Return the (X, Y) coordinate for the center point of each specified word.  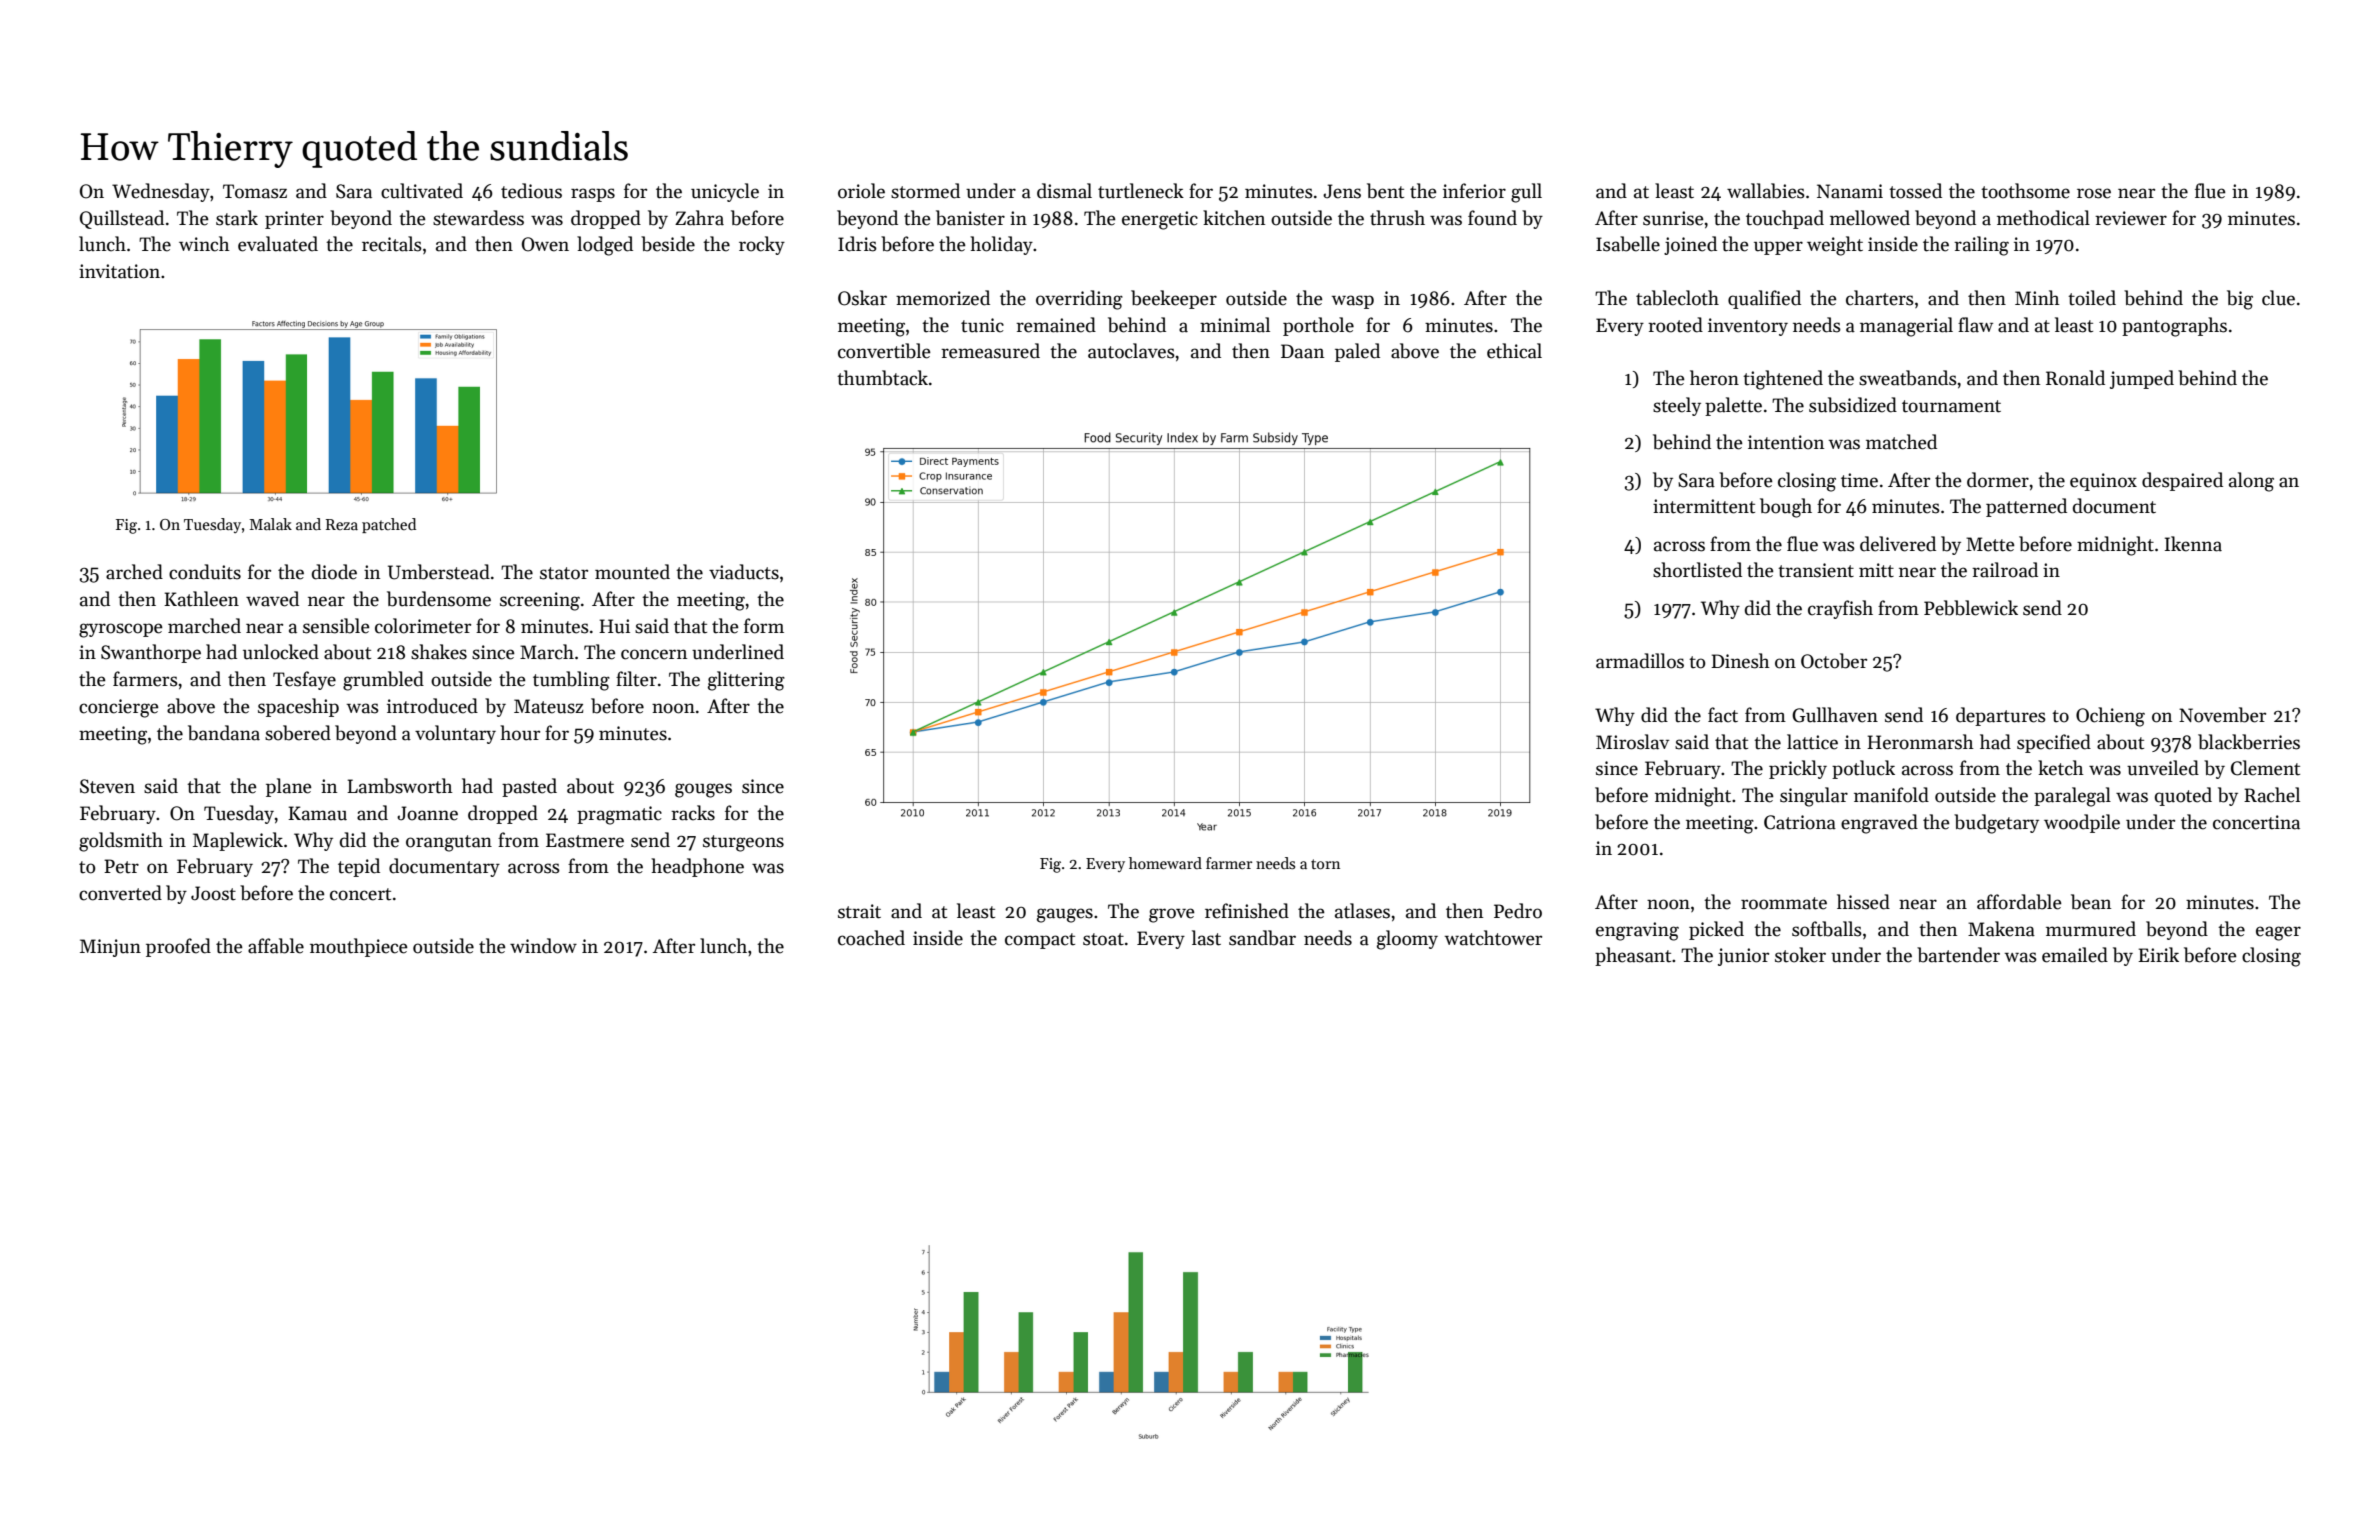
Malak (270, 524)
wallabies (1766, 191)
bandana (224, 733)
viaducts (744, 572)
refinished (1247, 911)
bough (1786, 508)
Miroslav (1632, 742)
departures (2001, 716)
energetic (1160, 220)
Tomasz (255, 191)
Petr (121, 866)
